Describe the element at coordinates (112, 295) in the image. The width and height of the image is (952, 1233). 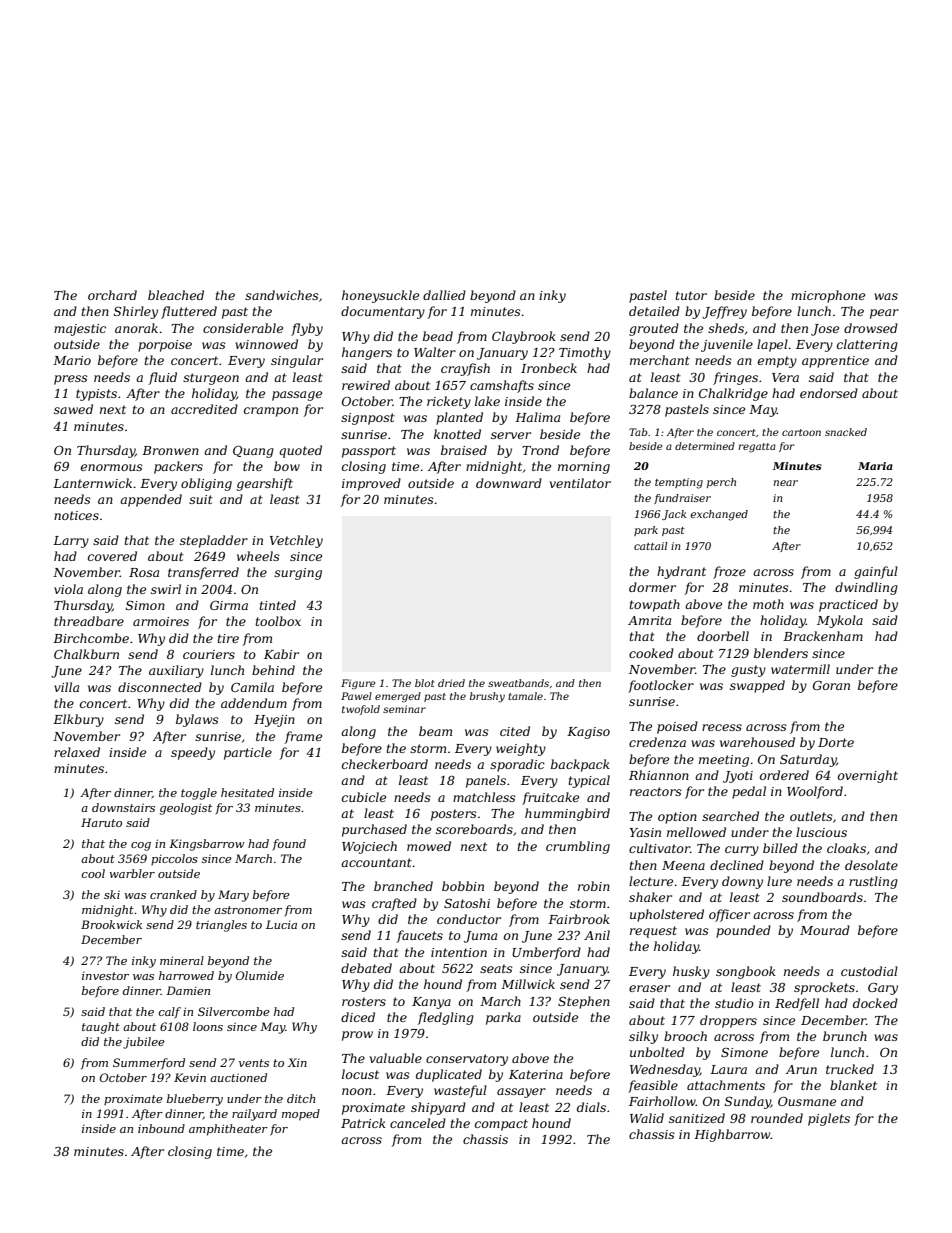
I see `orchard` at that location.
